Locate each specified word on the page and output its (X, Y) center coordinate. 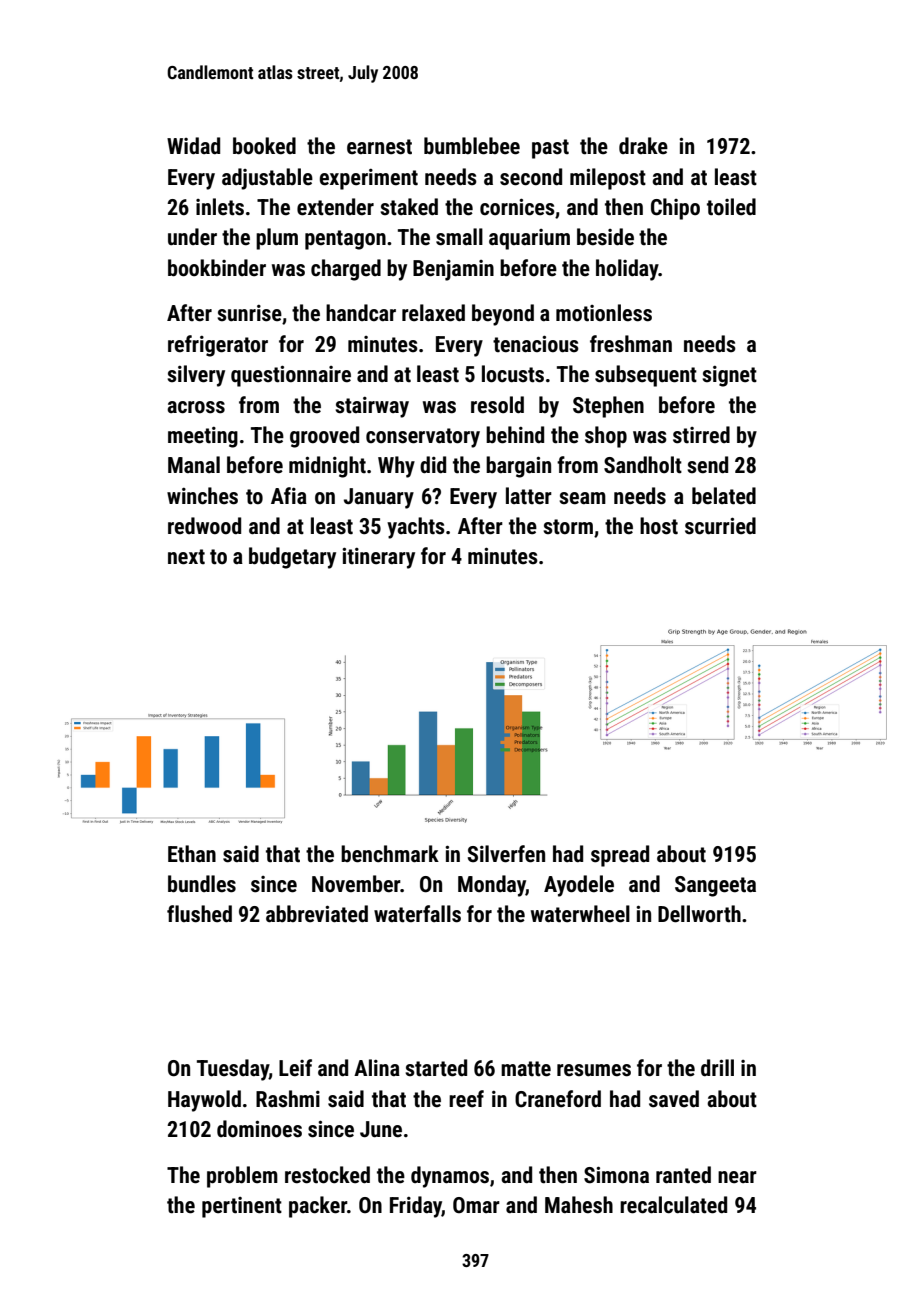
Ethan (192, 854)
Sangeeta (715, 886)
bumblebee (472, 146)
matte (526, 1069)
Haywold (204, 1101)
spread (620, 856)
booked (264, 146)
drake (643, 146)
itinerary (378, 558)
